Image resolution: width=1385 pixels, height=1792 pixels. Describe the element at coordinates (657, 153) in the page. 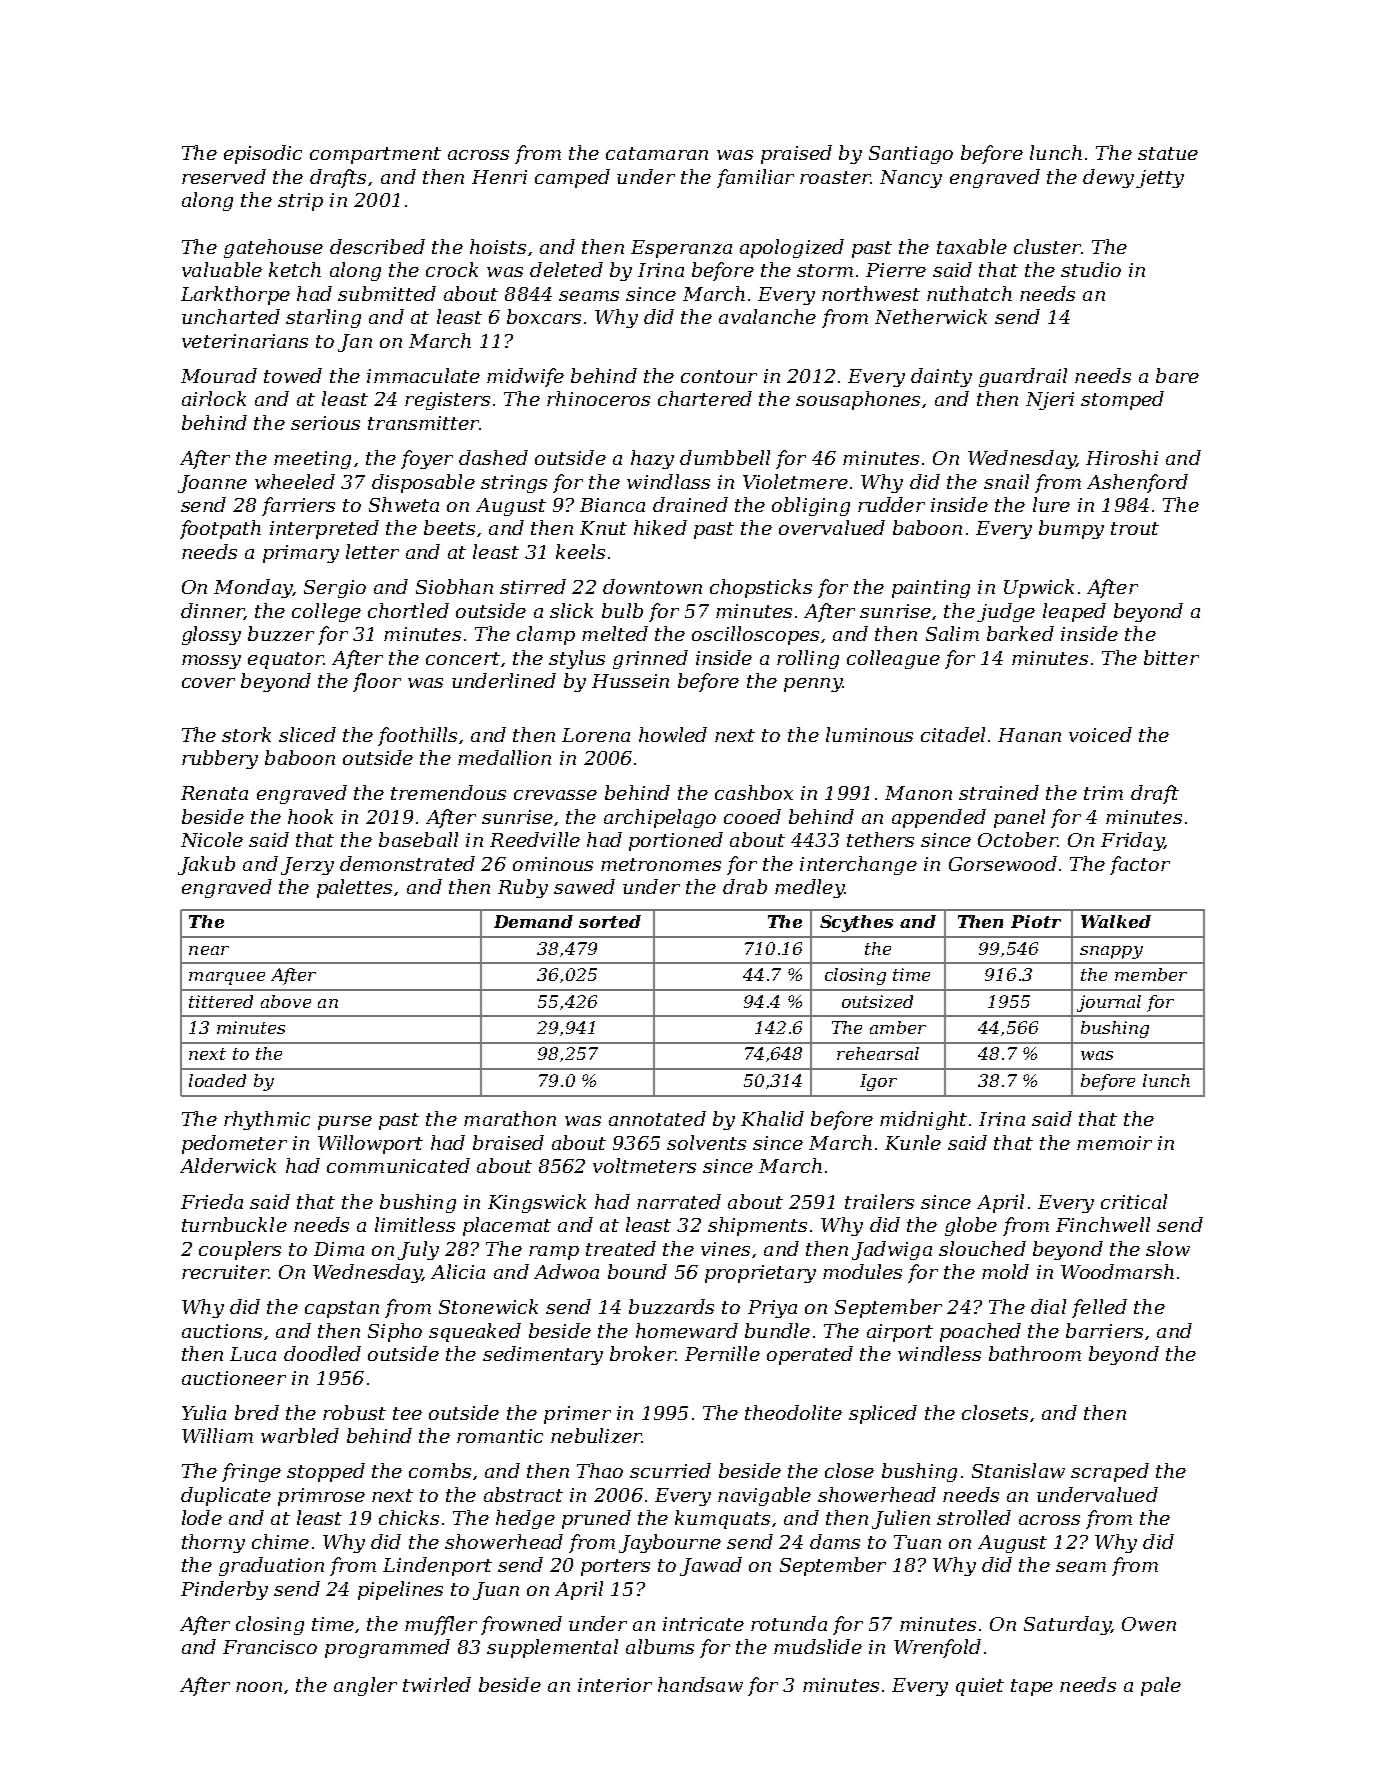

I see `catamaran` at that location.
